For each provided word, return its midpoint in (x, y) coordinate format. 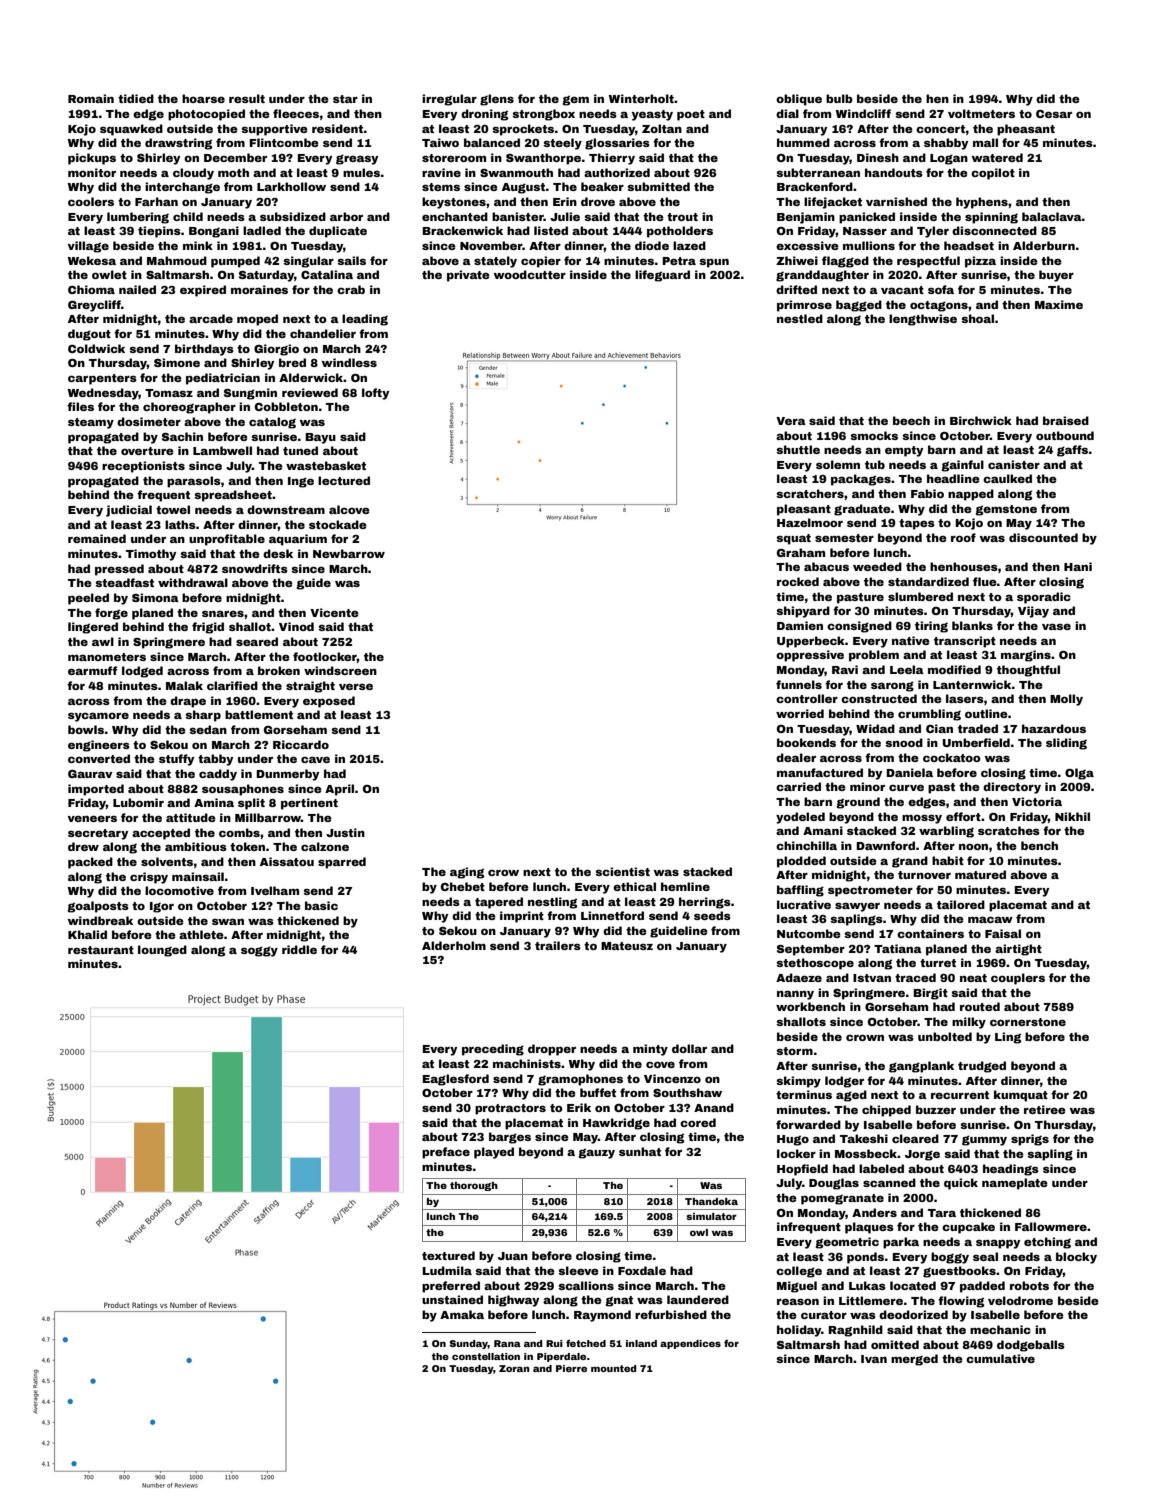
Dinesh (878, 157)
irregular (449, 100)
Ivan (874, 1359)
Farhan (156, 201)
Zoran (514, 1368)
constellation (486, 1356)
